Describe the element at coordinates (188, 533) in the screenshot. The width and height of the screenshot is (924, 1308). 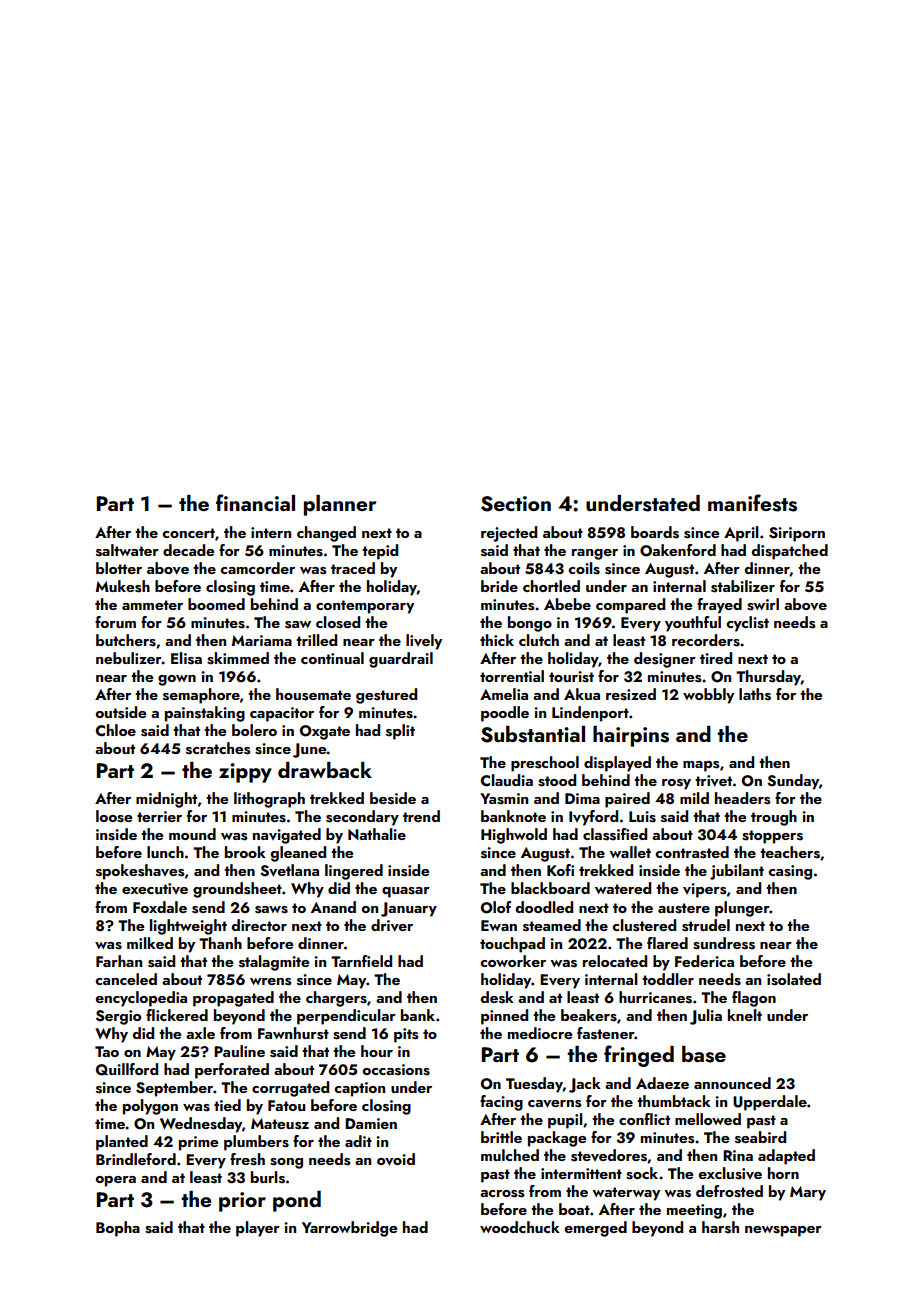
I see `concert` at that location.
